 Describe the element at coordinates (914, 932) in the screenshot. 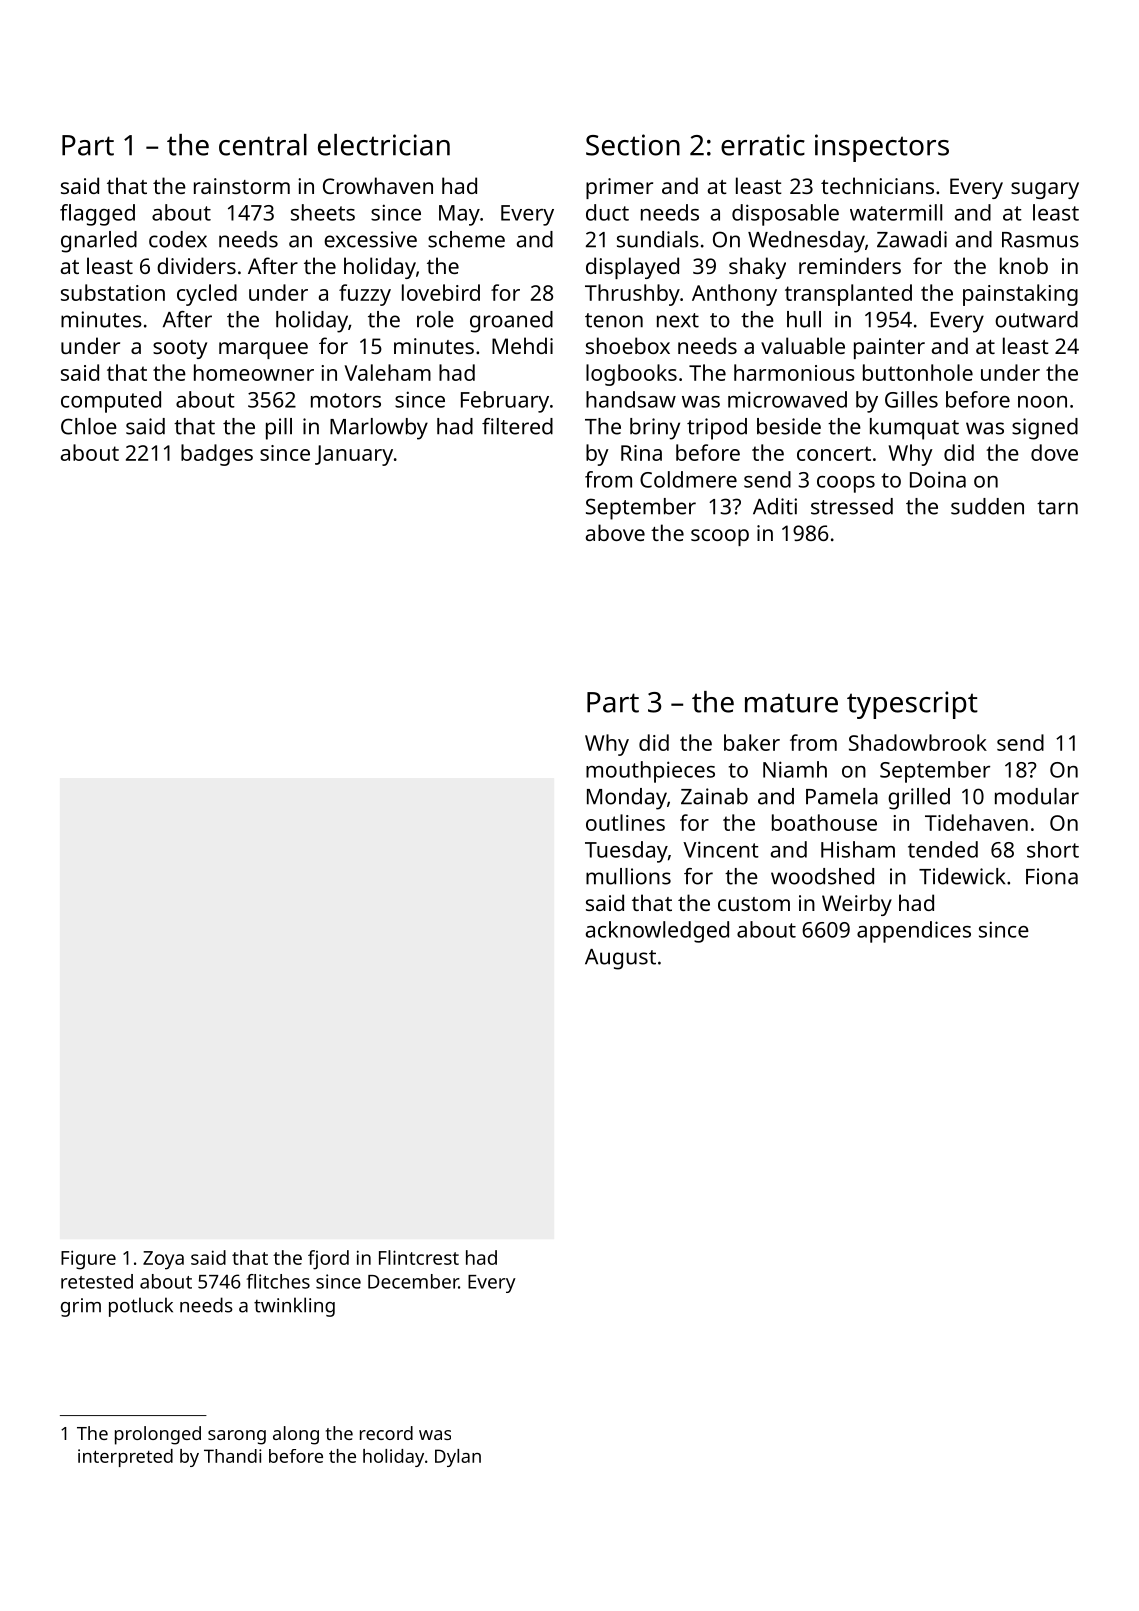

I see `appendices` at that location.
